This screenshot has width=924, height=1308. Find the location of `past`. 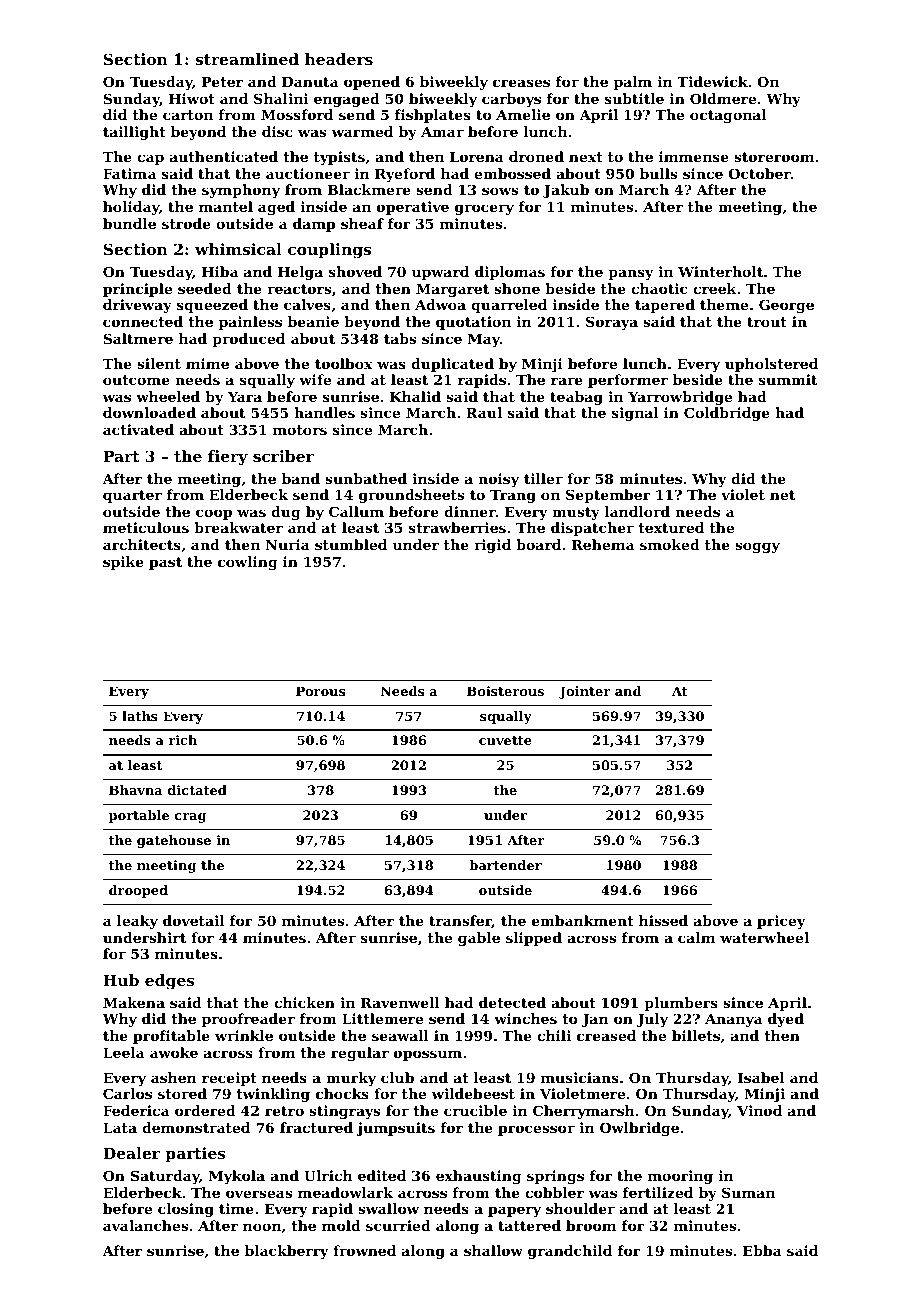

past is located at coordinates (165, 563).
